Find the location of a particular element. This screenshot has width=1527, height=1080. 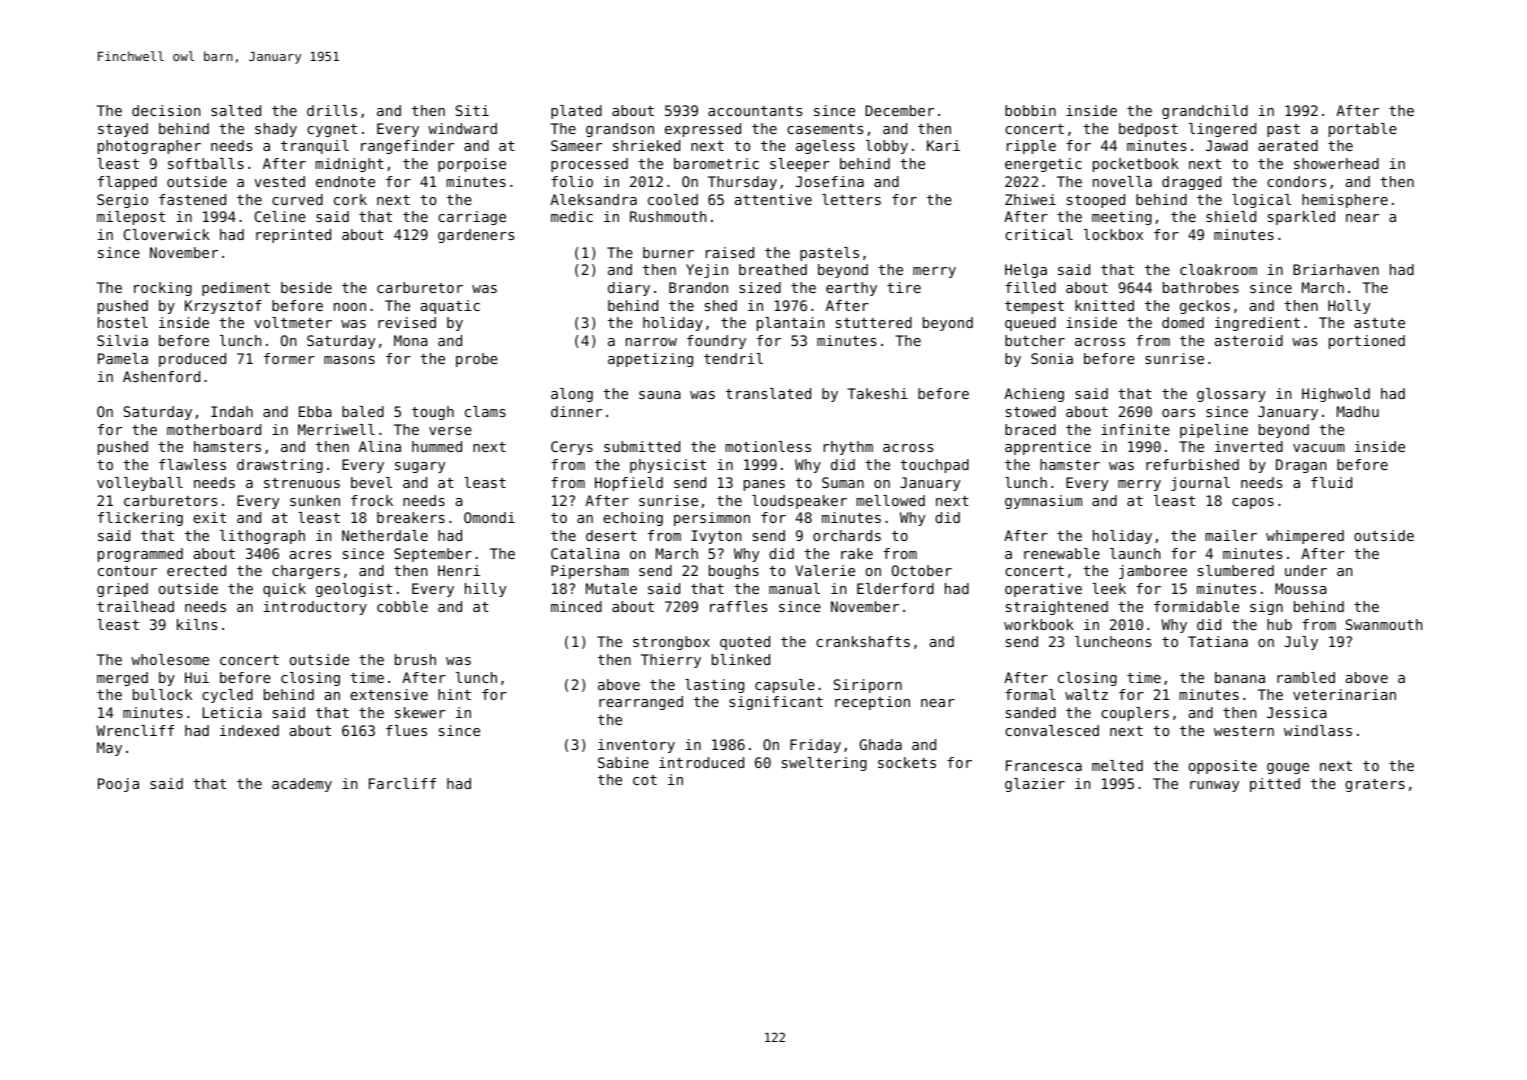

wholesome is located at coordinates (170, 659).
